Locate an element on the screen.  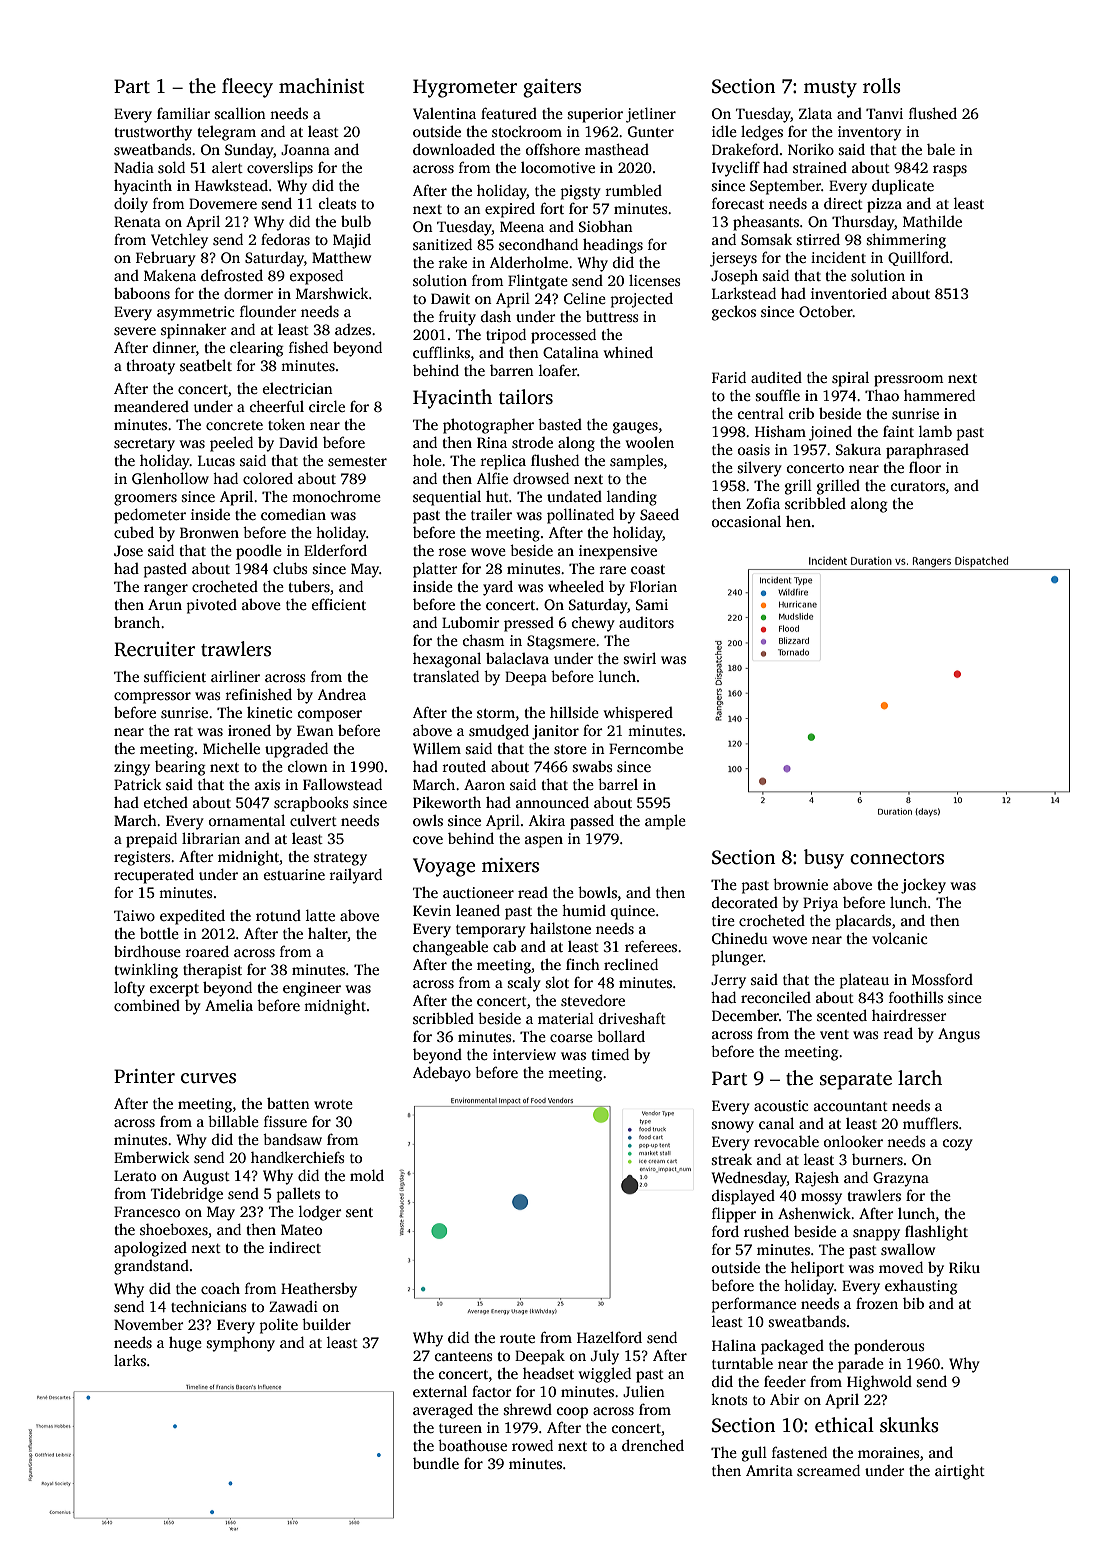
audited is located at coordinates (776, 377).
